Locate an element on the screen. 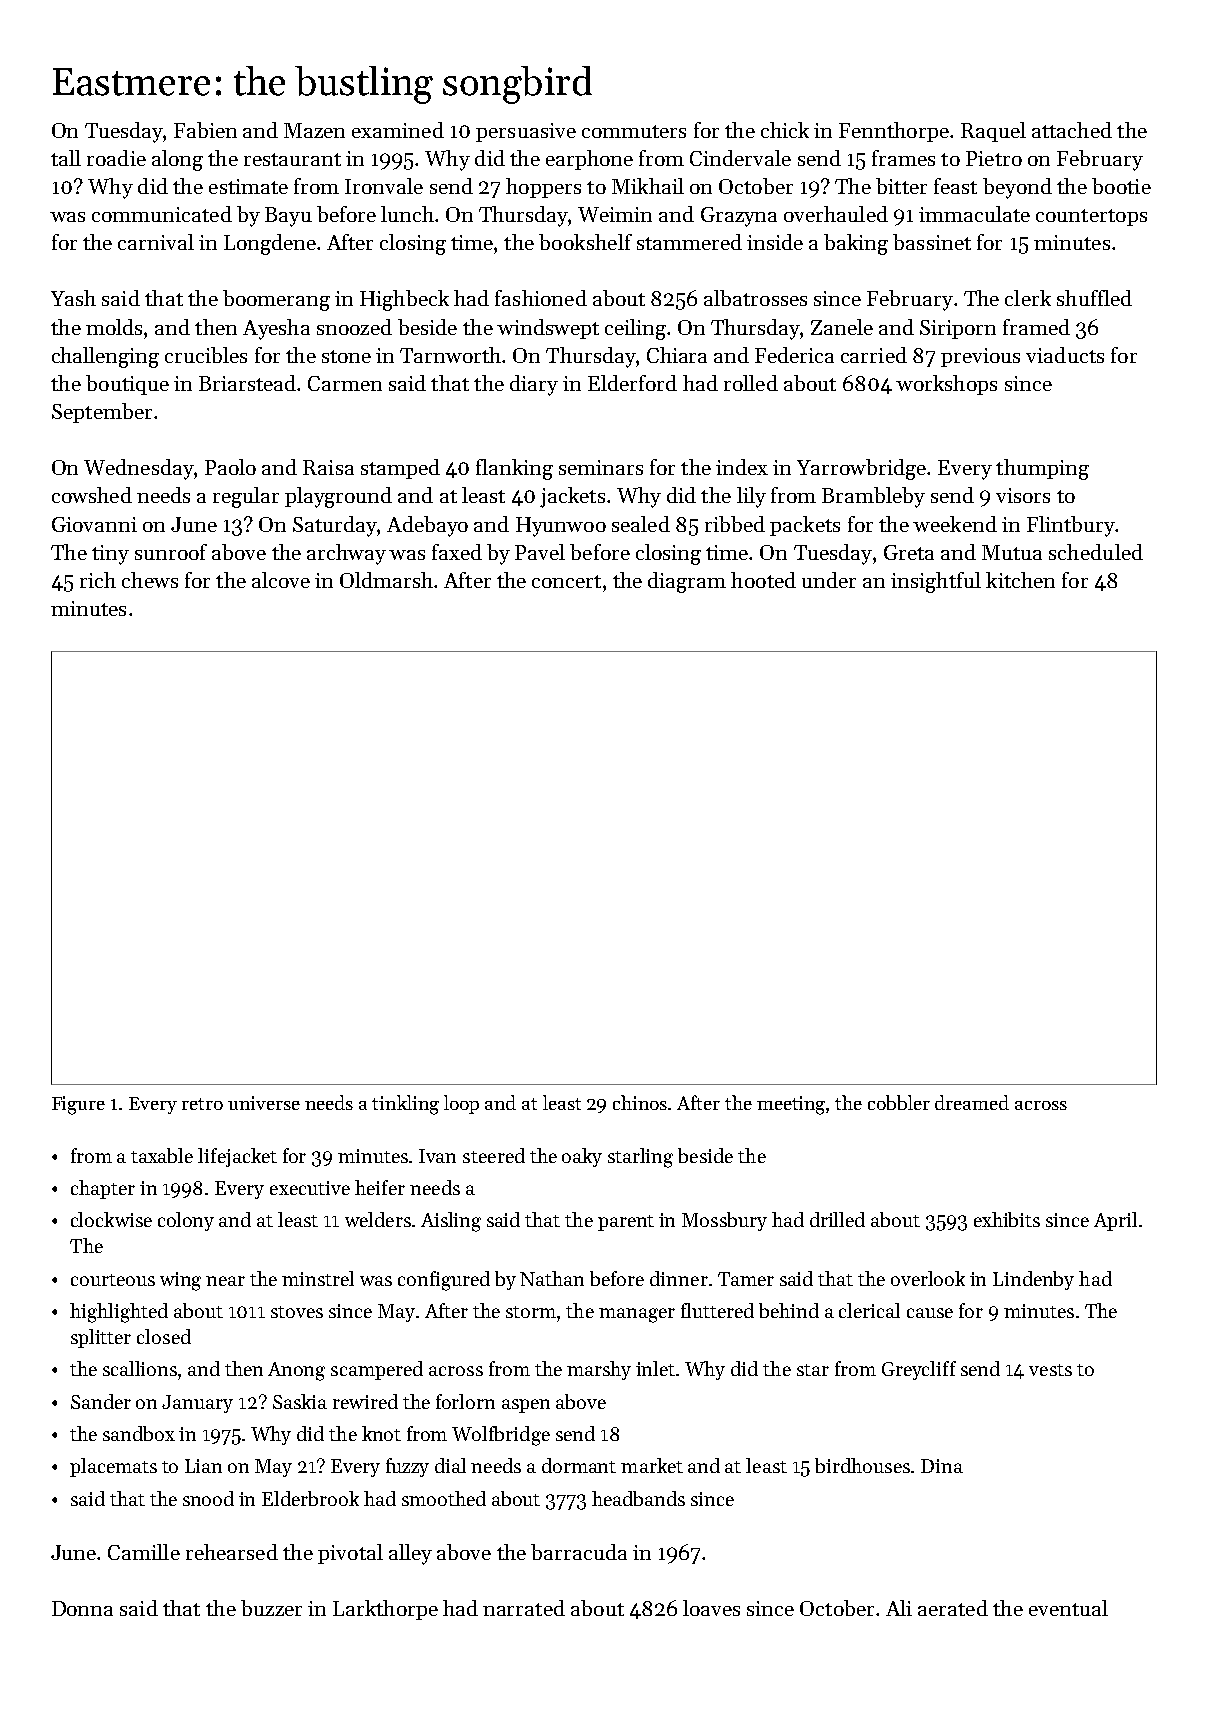 The height and width of the screenshot is (1709, 1208). dreamed is located at coordinates (972, 1102).
